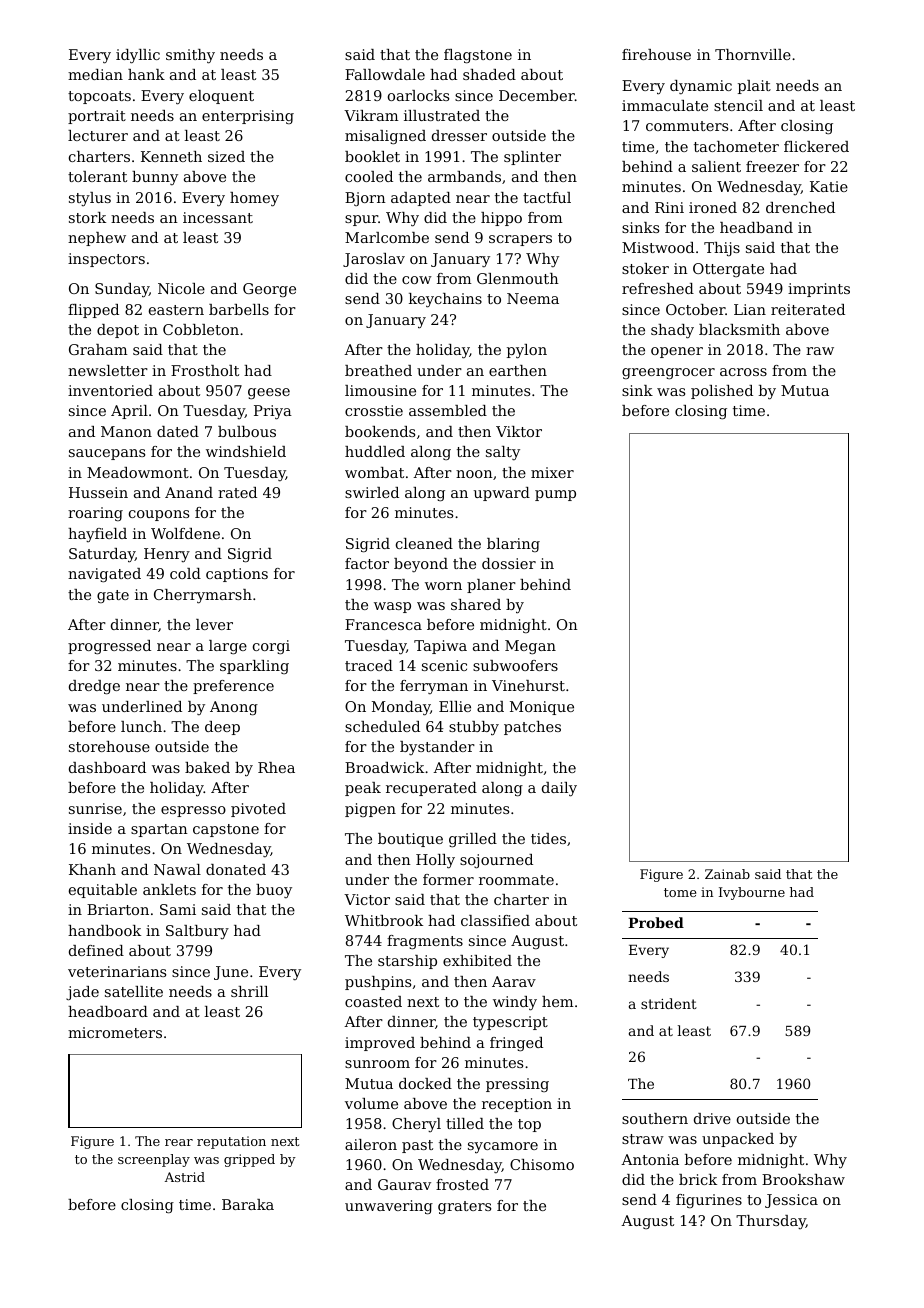 This screenshot has width=924, height=1308. I want to click on Thornville, so click(753, 54).
